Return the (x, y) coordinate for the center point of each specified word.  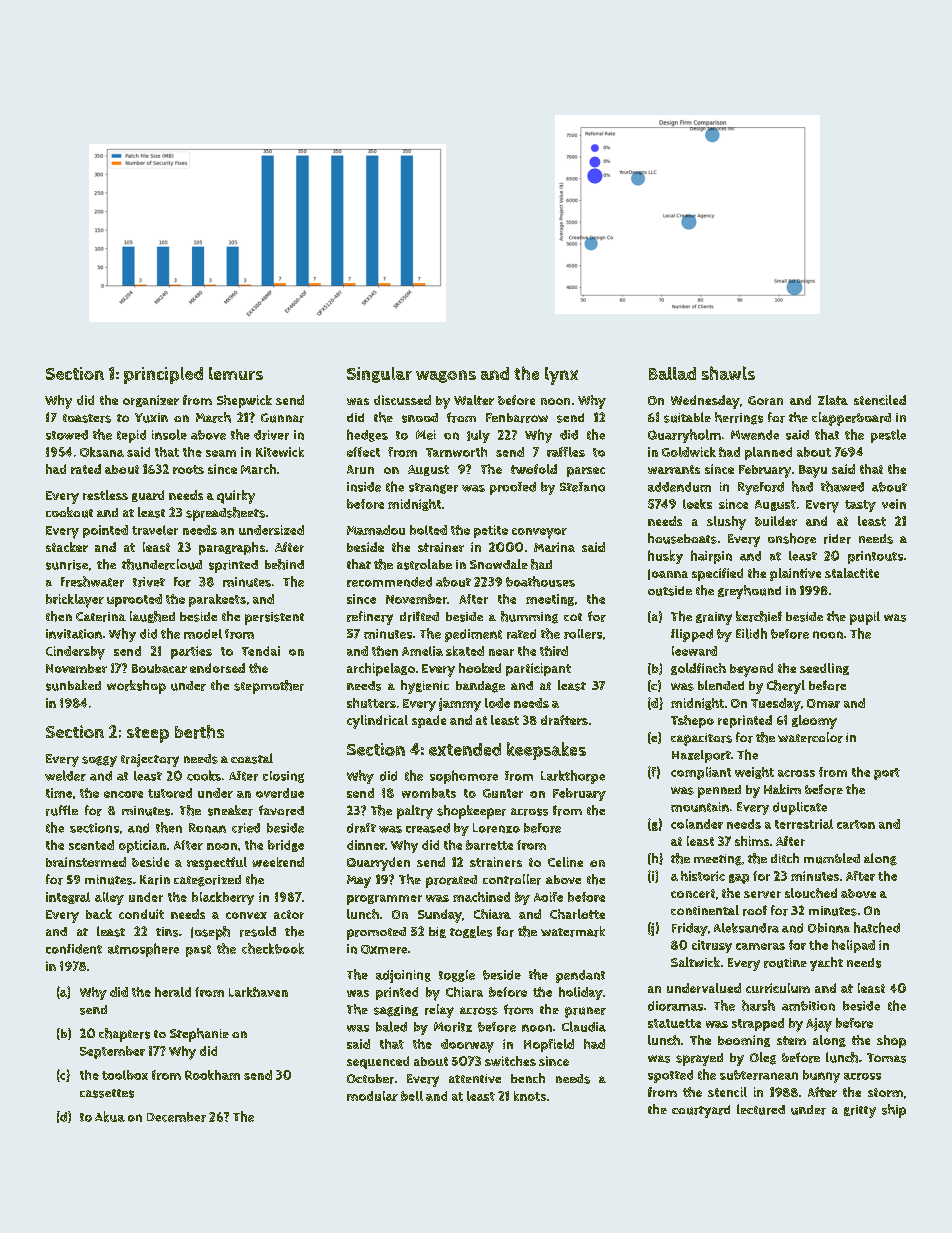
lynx (561, 376)
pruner (585, 1012)
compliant (701, 773)
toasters (87, 418)
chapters (124, 1035)
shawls (728, 373)
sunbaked (73, 685)
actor (289, 914)
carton (856, 824)
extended (465, 749)
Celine (565, 862)
